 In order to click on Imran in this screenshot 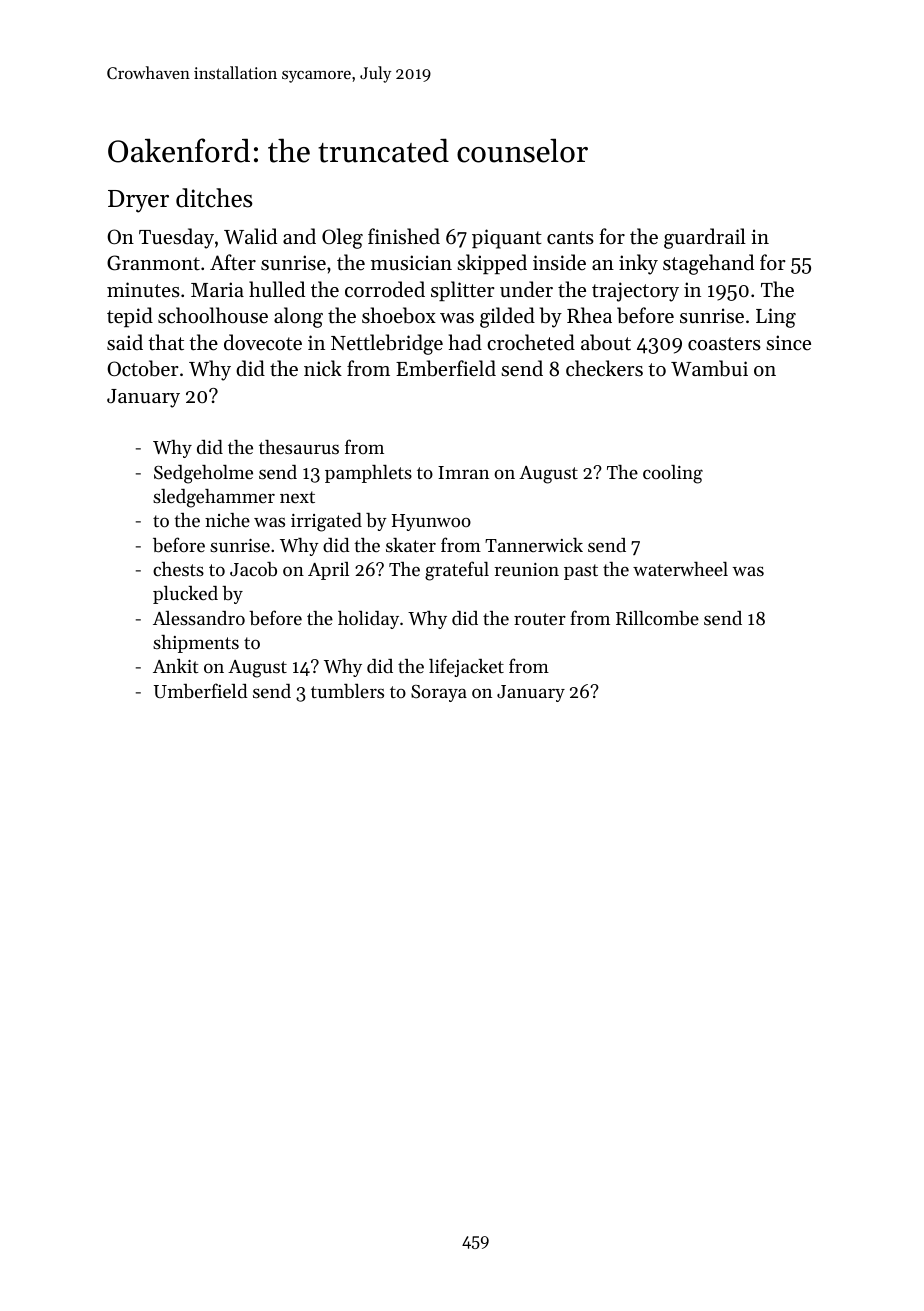, I will do `click(463, 472)`.
